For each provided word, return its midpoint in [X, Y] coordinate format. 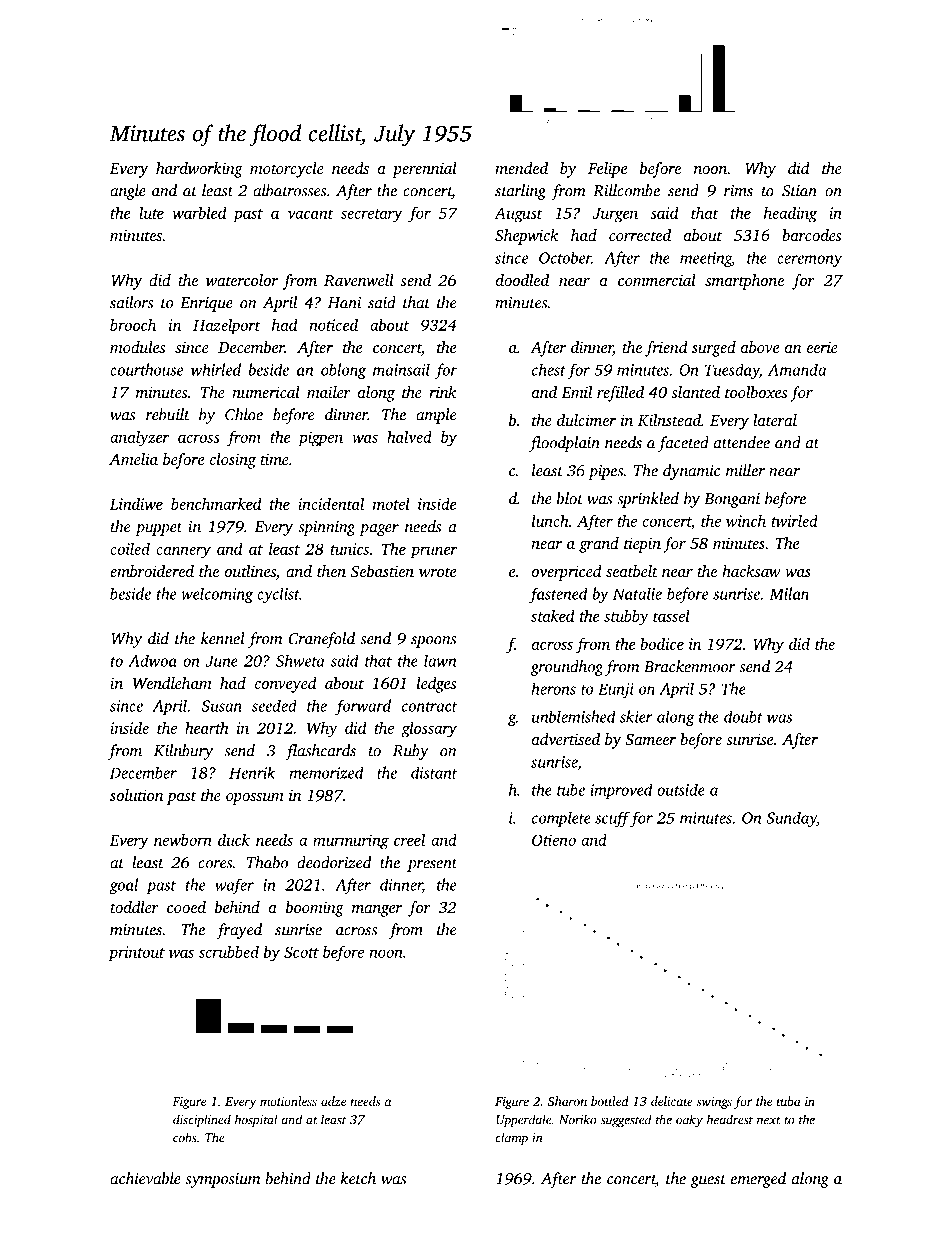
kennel [223, 638]
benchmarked [216, 503]
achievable [145, 1178]
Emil [576, 392]
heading [790, 214]
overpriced [567, 573]
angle [128, 192]
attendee [742, 442]
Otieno [554, 840]
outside [681, 789]
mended [521, 168]
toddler [134, 907]
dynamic [691, 472]
